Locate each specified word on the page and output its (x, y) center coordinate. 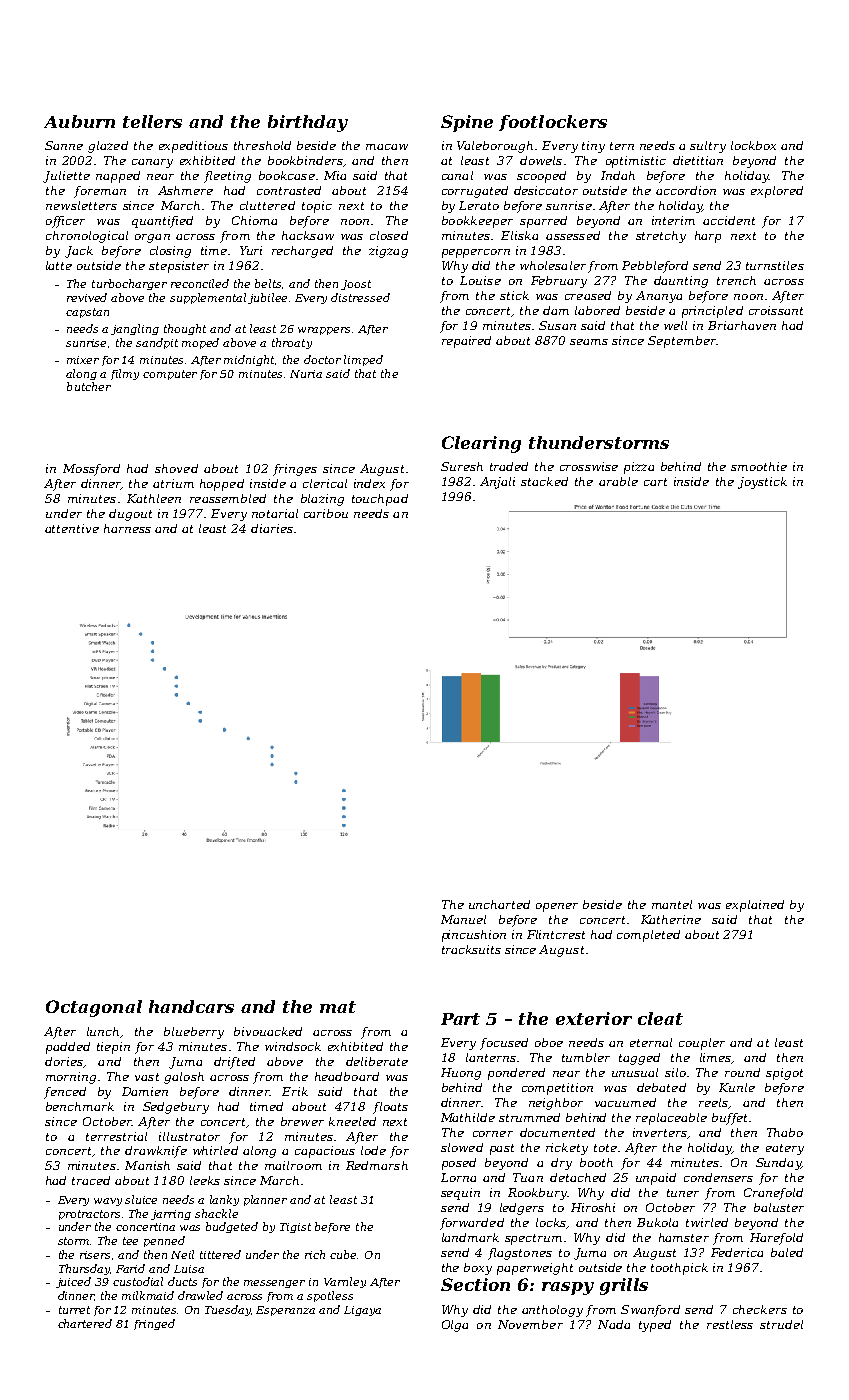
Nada (614, 1324)
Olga (455, 1326)
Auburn (79, 121)
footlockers (553, 123)
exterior (594, 1018)
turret (74, 1310)
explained (755, 906)
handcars (191, 1006)
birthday (308, 123)
